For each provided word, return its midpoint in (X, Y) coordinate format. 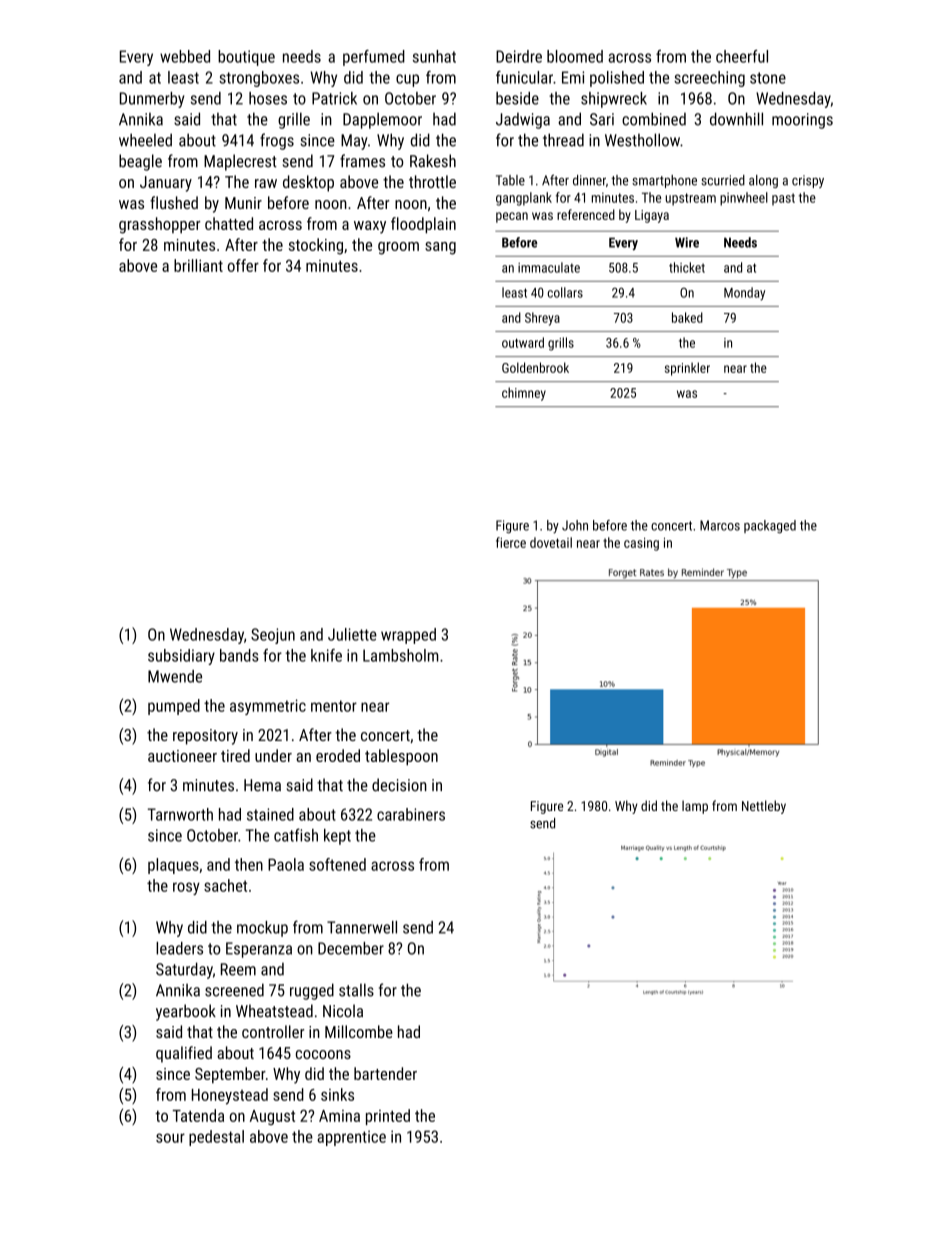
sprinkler (687, 369)
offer (243, 265)
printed (388, 1117)
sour (170, 1138)
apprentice (351, 1138)
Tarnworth (180, 814)
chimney (524, 394)
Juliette (352, 634)
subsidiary (181, 657)
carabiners (411, 814)
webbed (185, 56)
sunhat (434, 56)
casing (641, 544)
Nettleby (764, 807)
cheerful (742, 56)
